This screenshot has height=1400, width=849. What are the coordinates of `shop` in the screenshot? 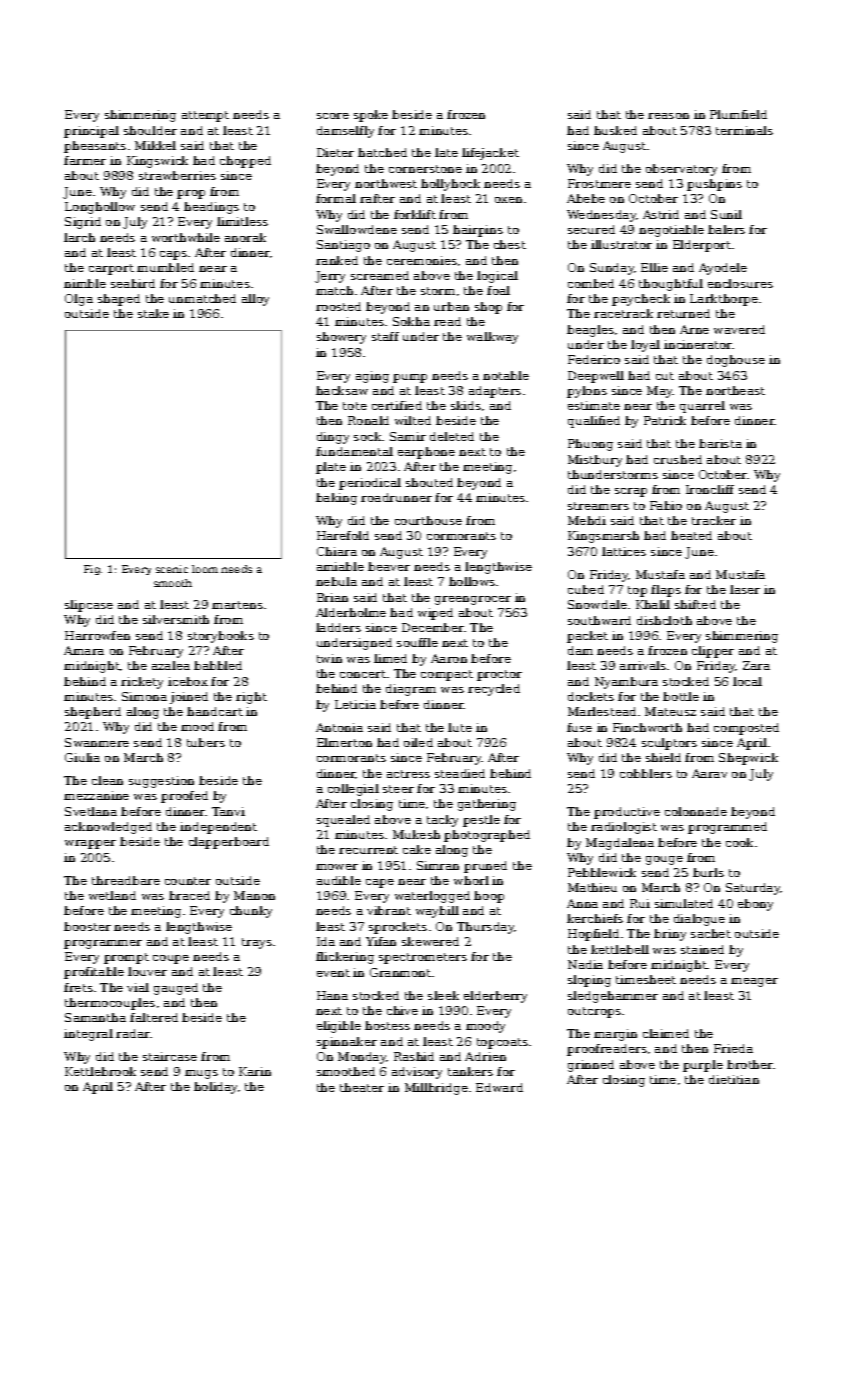 It's located at (488, 308).
